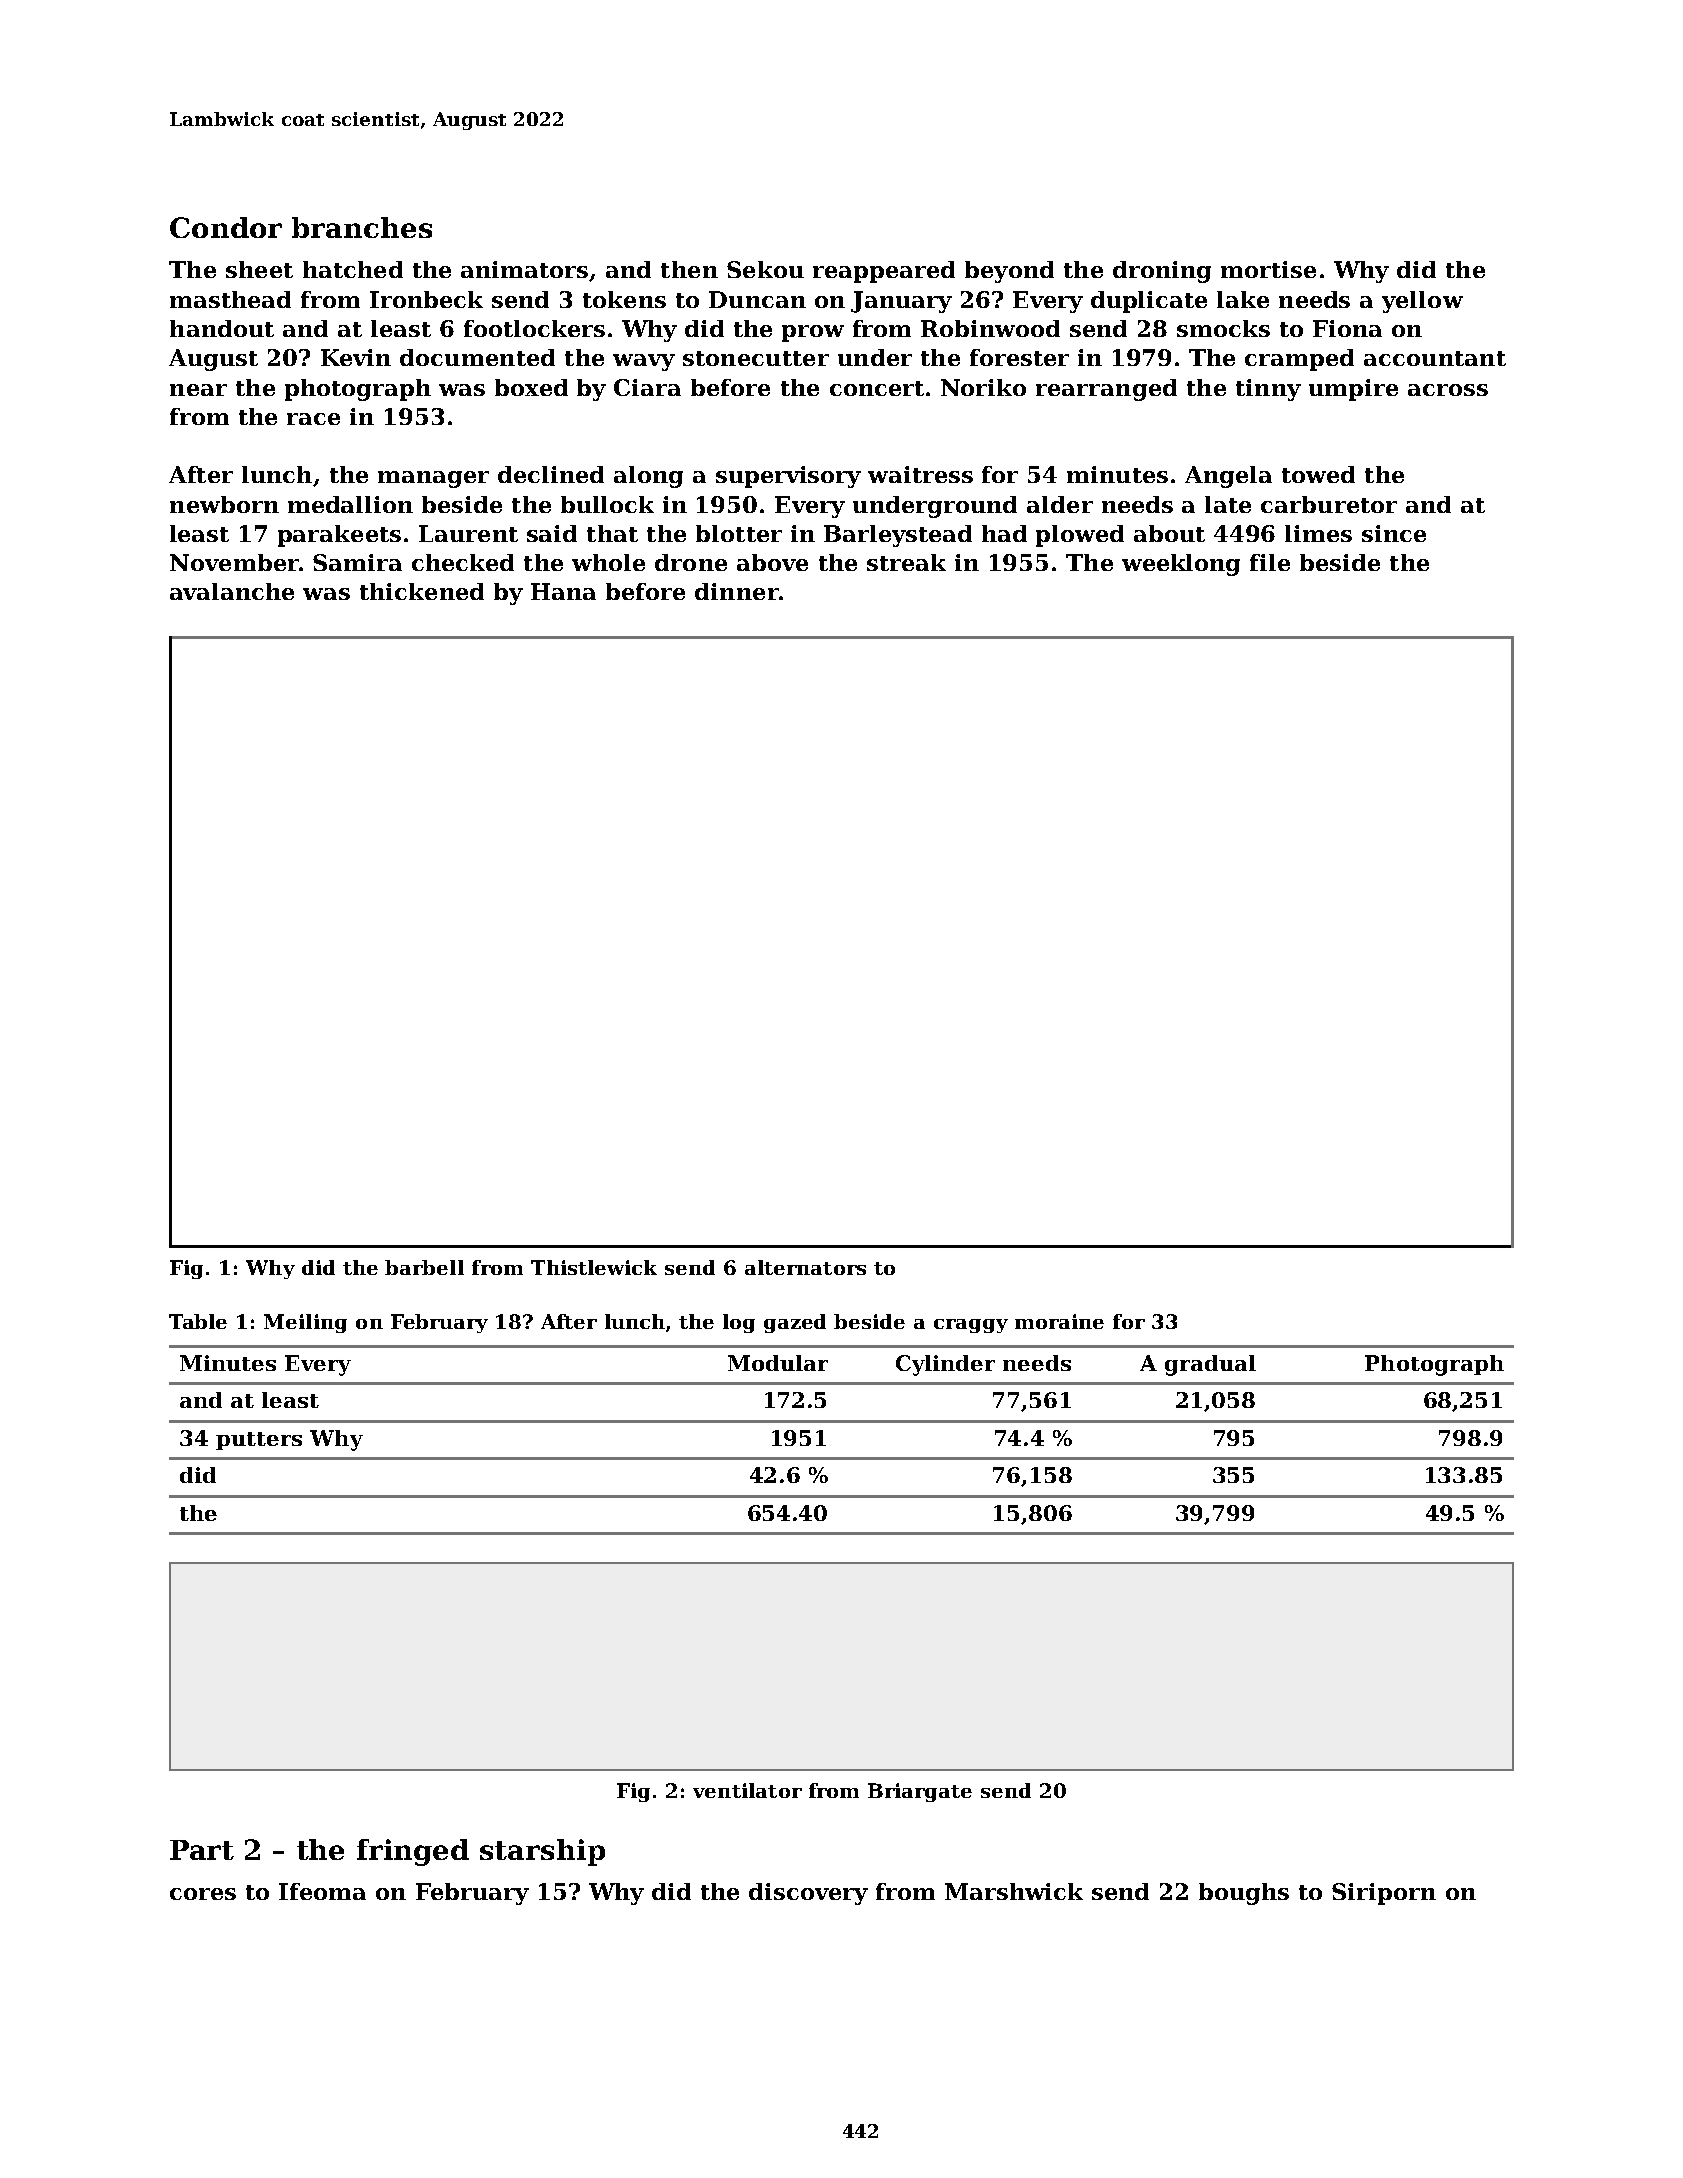 The image size is (1683, 2178). I want to click on waitress, so click(920, 474).
